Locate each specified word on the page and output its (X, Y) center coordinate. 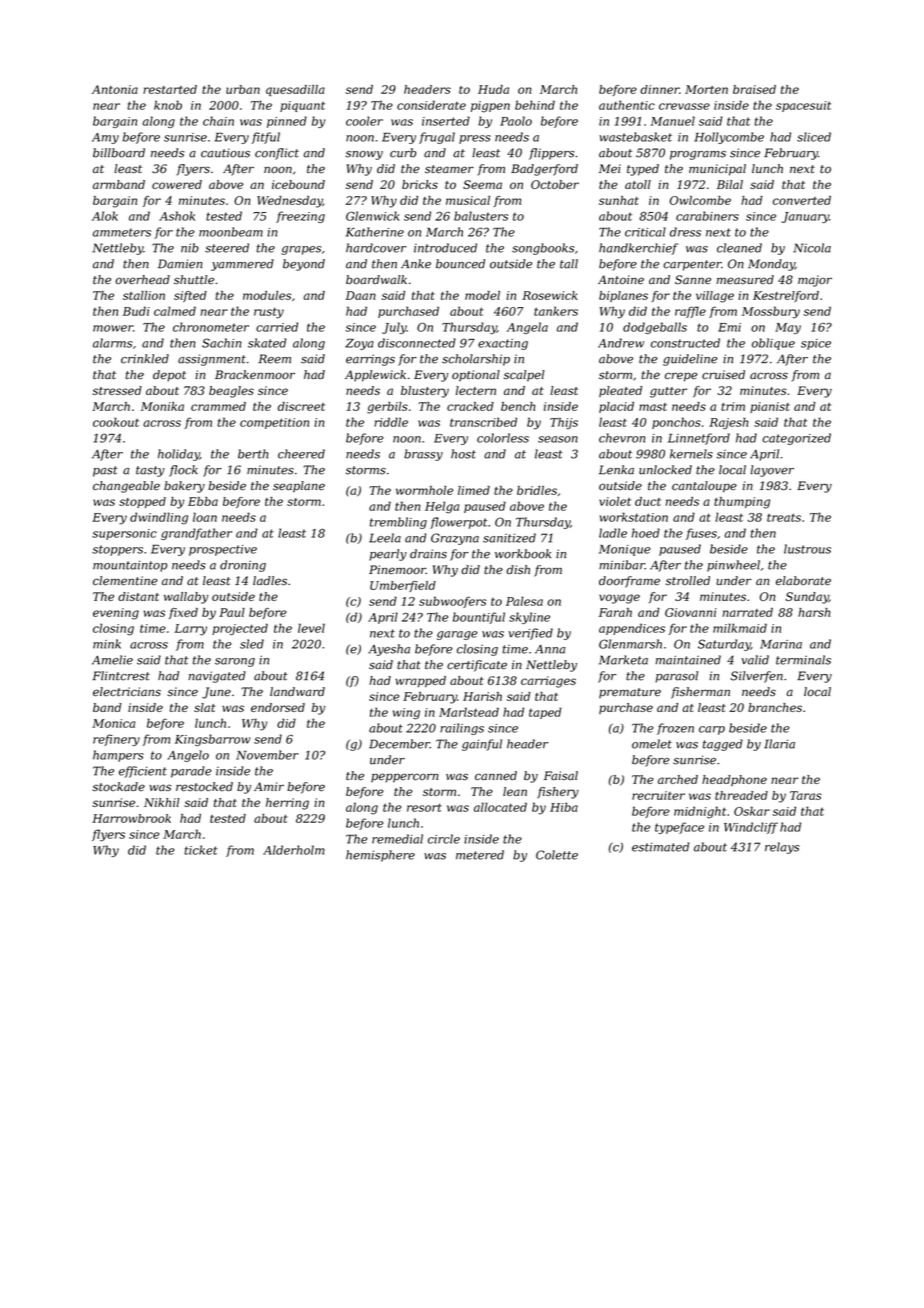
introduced (445, 248)
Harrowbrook (131, 818)
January (805, 217)
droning (243, 566)
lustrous (807, 549)
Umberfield (403, 586)
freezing (300, 217)
